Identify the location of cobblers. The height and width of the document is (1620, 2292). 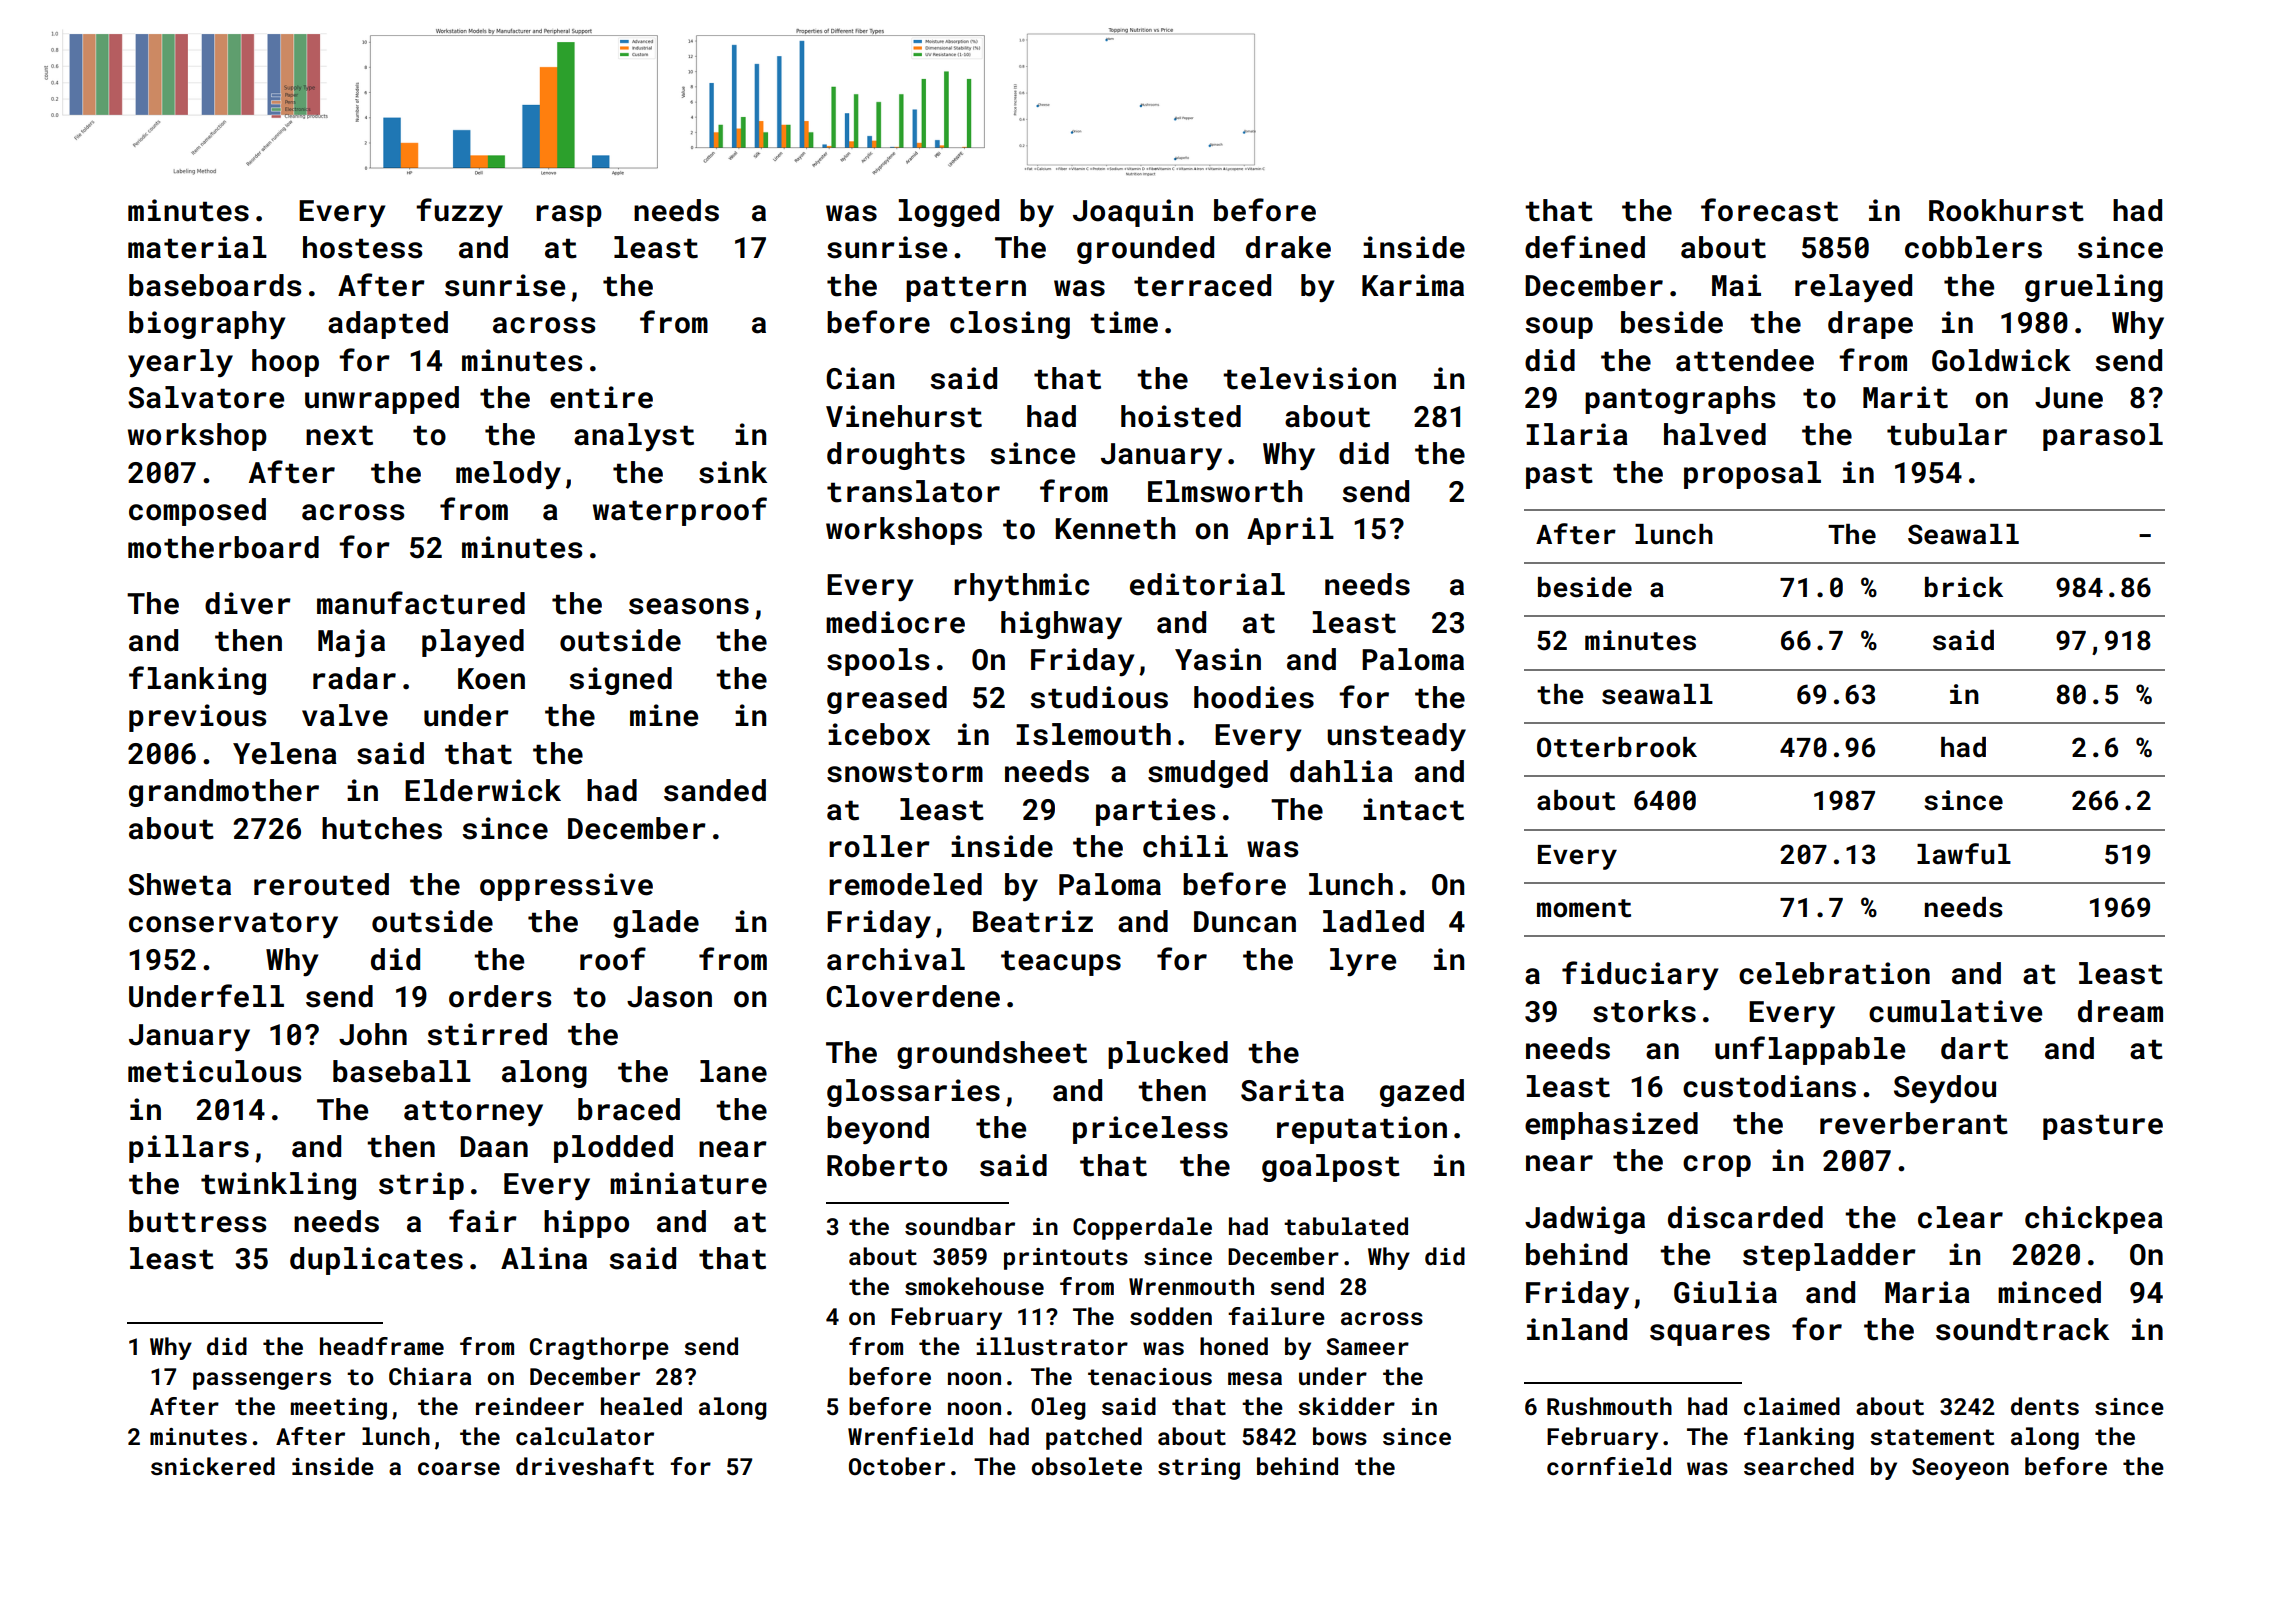
(1973, 247).
